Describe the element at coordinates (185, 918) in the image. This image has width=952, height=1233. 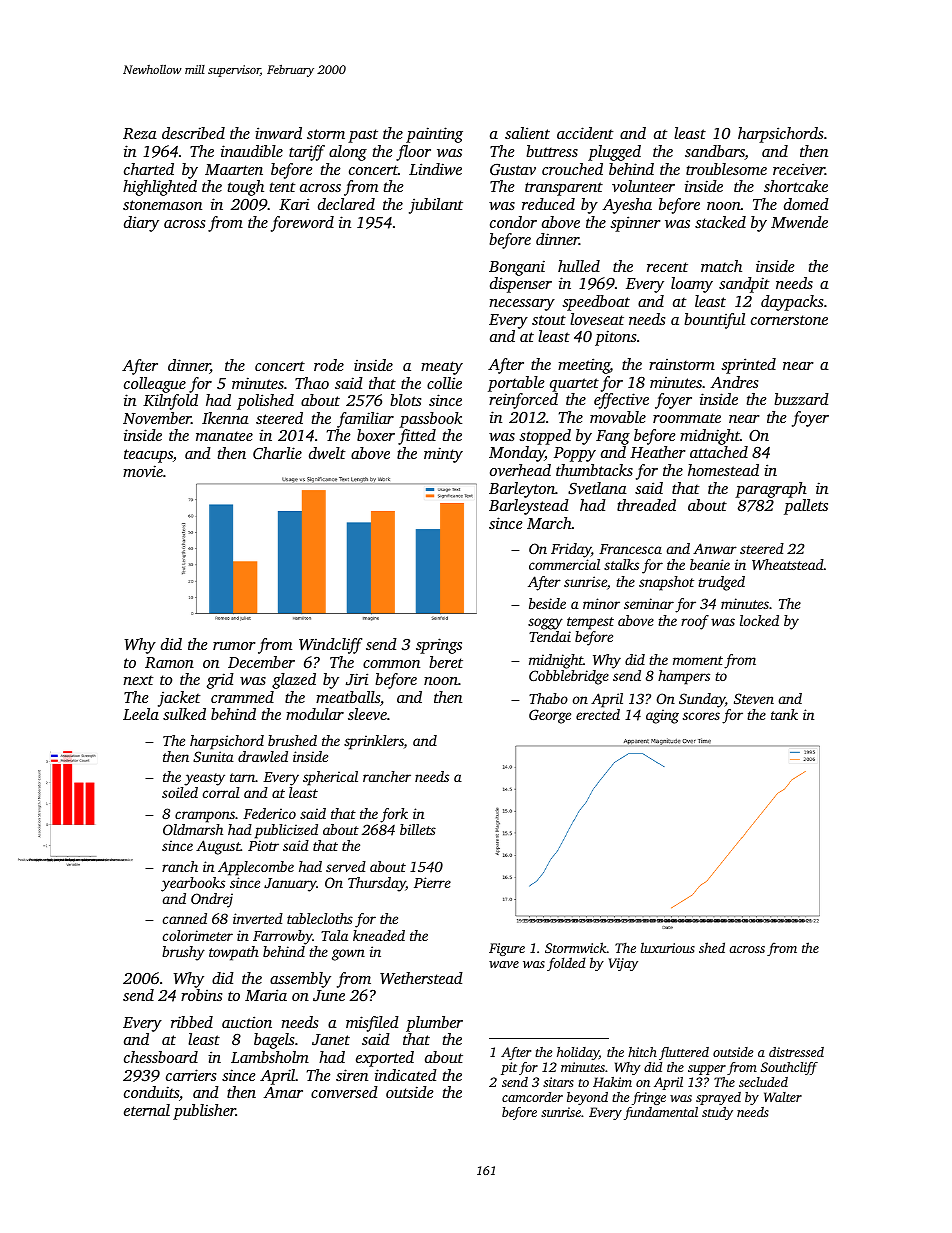
I see `canned` at that location.
